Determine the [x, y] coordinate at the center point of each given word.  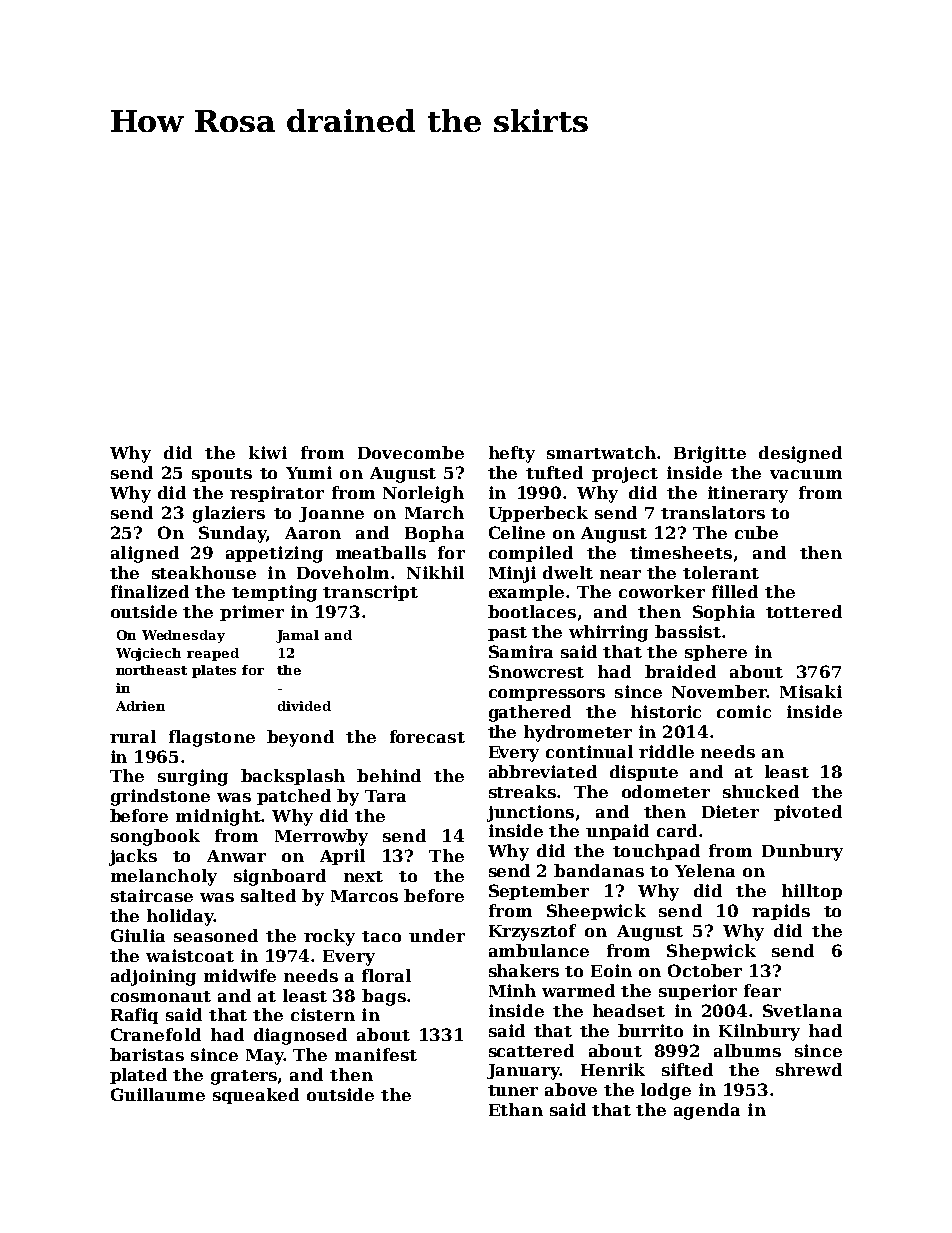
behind [389, 775]
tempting [274, 593]
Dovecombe [411, 452]
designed [800, 454]
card [677, 830]
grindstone [160, 797]
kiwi [268, 452]
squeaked [256, 1096]
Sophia [724, 613]
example [526, 593]
